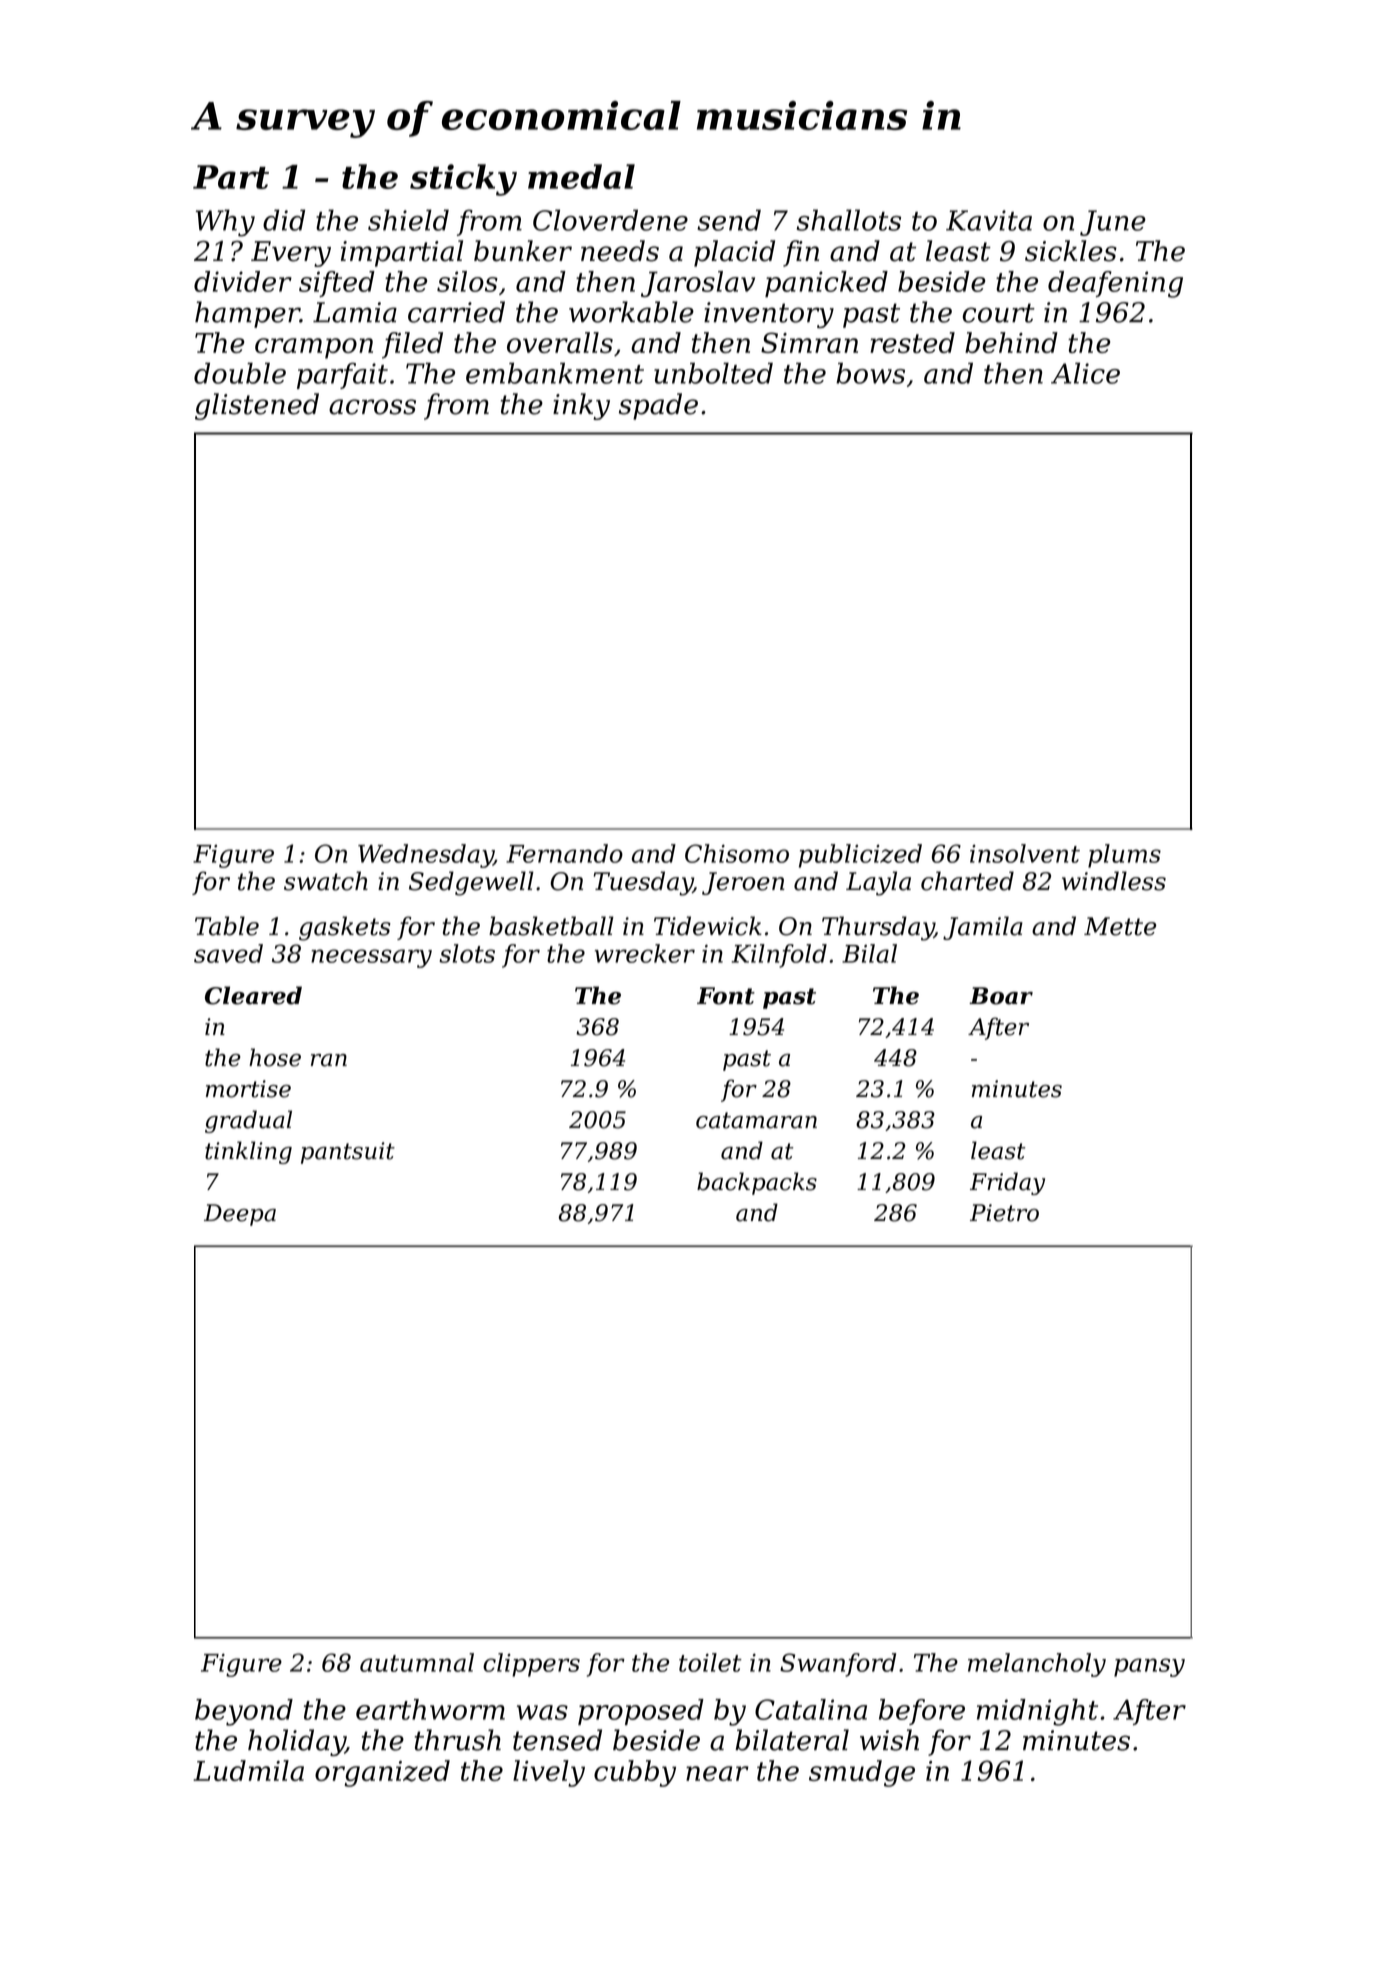  What do you see at coordinates (756, 1120) in the screenshot?
I see `catamaran` at bounding box center [756, 1120].
